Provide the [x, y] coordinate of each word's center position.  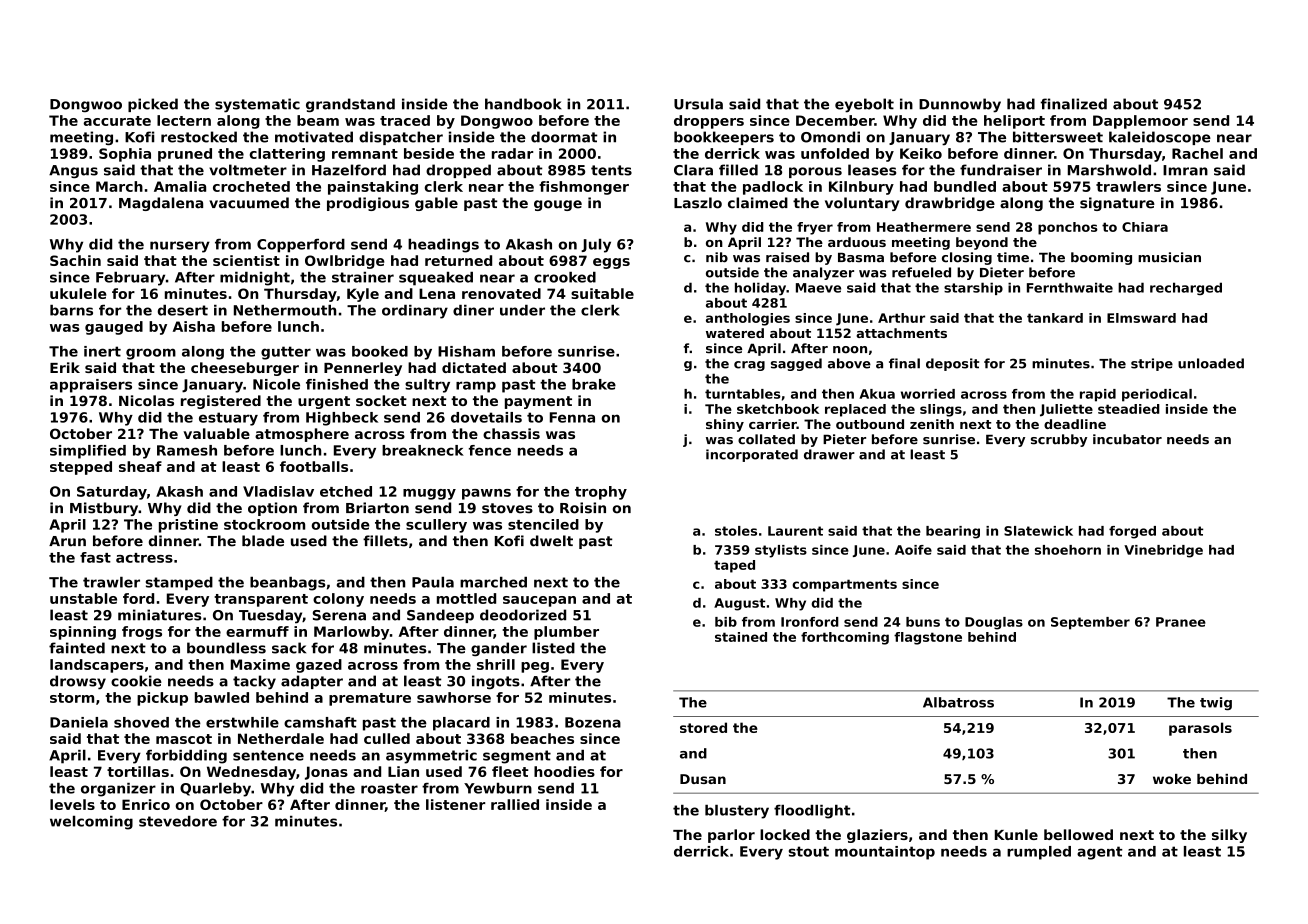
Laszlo [698, 203]
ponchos [1068, 228]
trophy [601, 493]
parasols [1200, 729]
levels [72, 804]
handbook [523, 104]
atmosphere [302, 435]
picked [153, 105]
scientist [246, 260]
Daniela [79, 722]
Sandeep [440, 616]
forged [1132, 532]
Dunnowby [960, 105]
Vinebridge [1163, 551]
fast [95, 557]
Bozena [593, 722]
